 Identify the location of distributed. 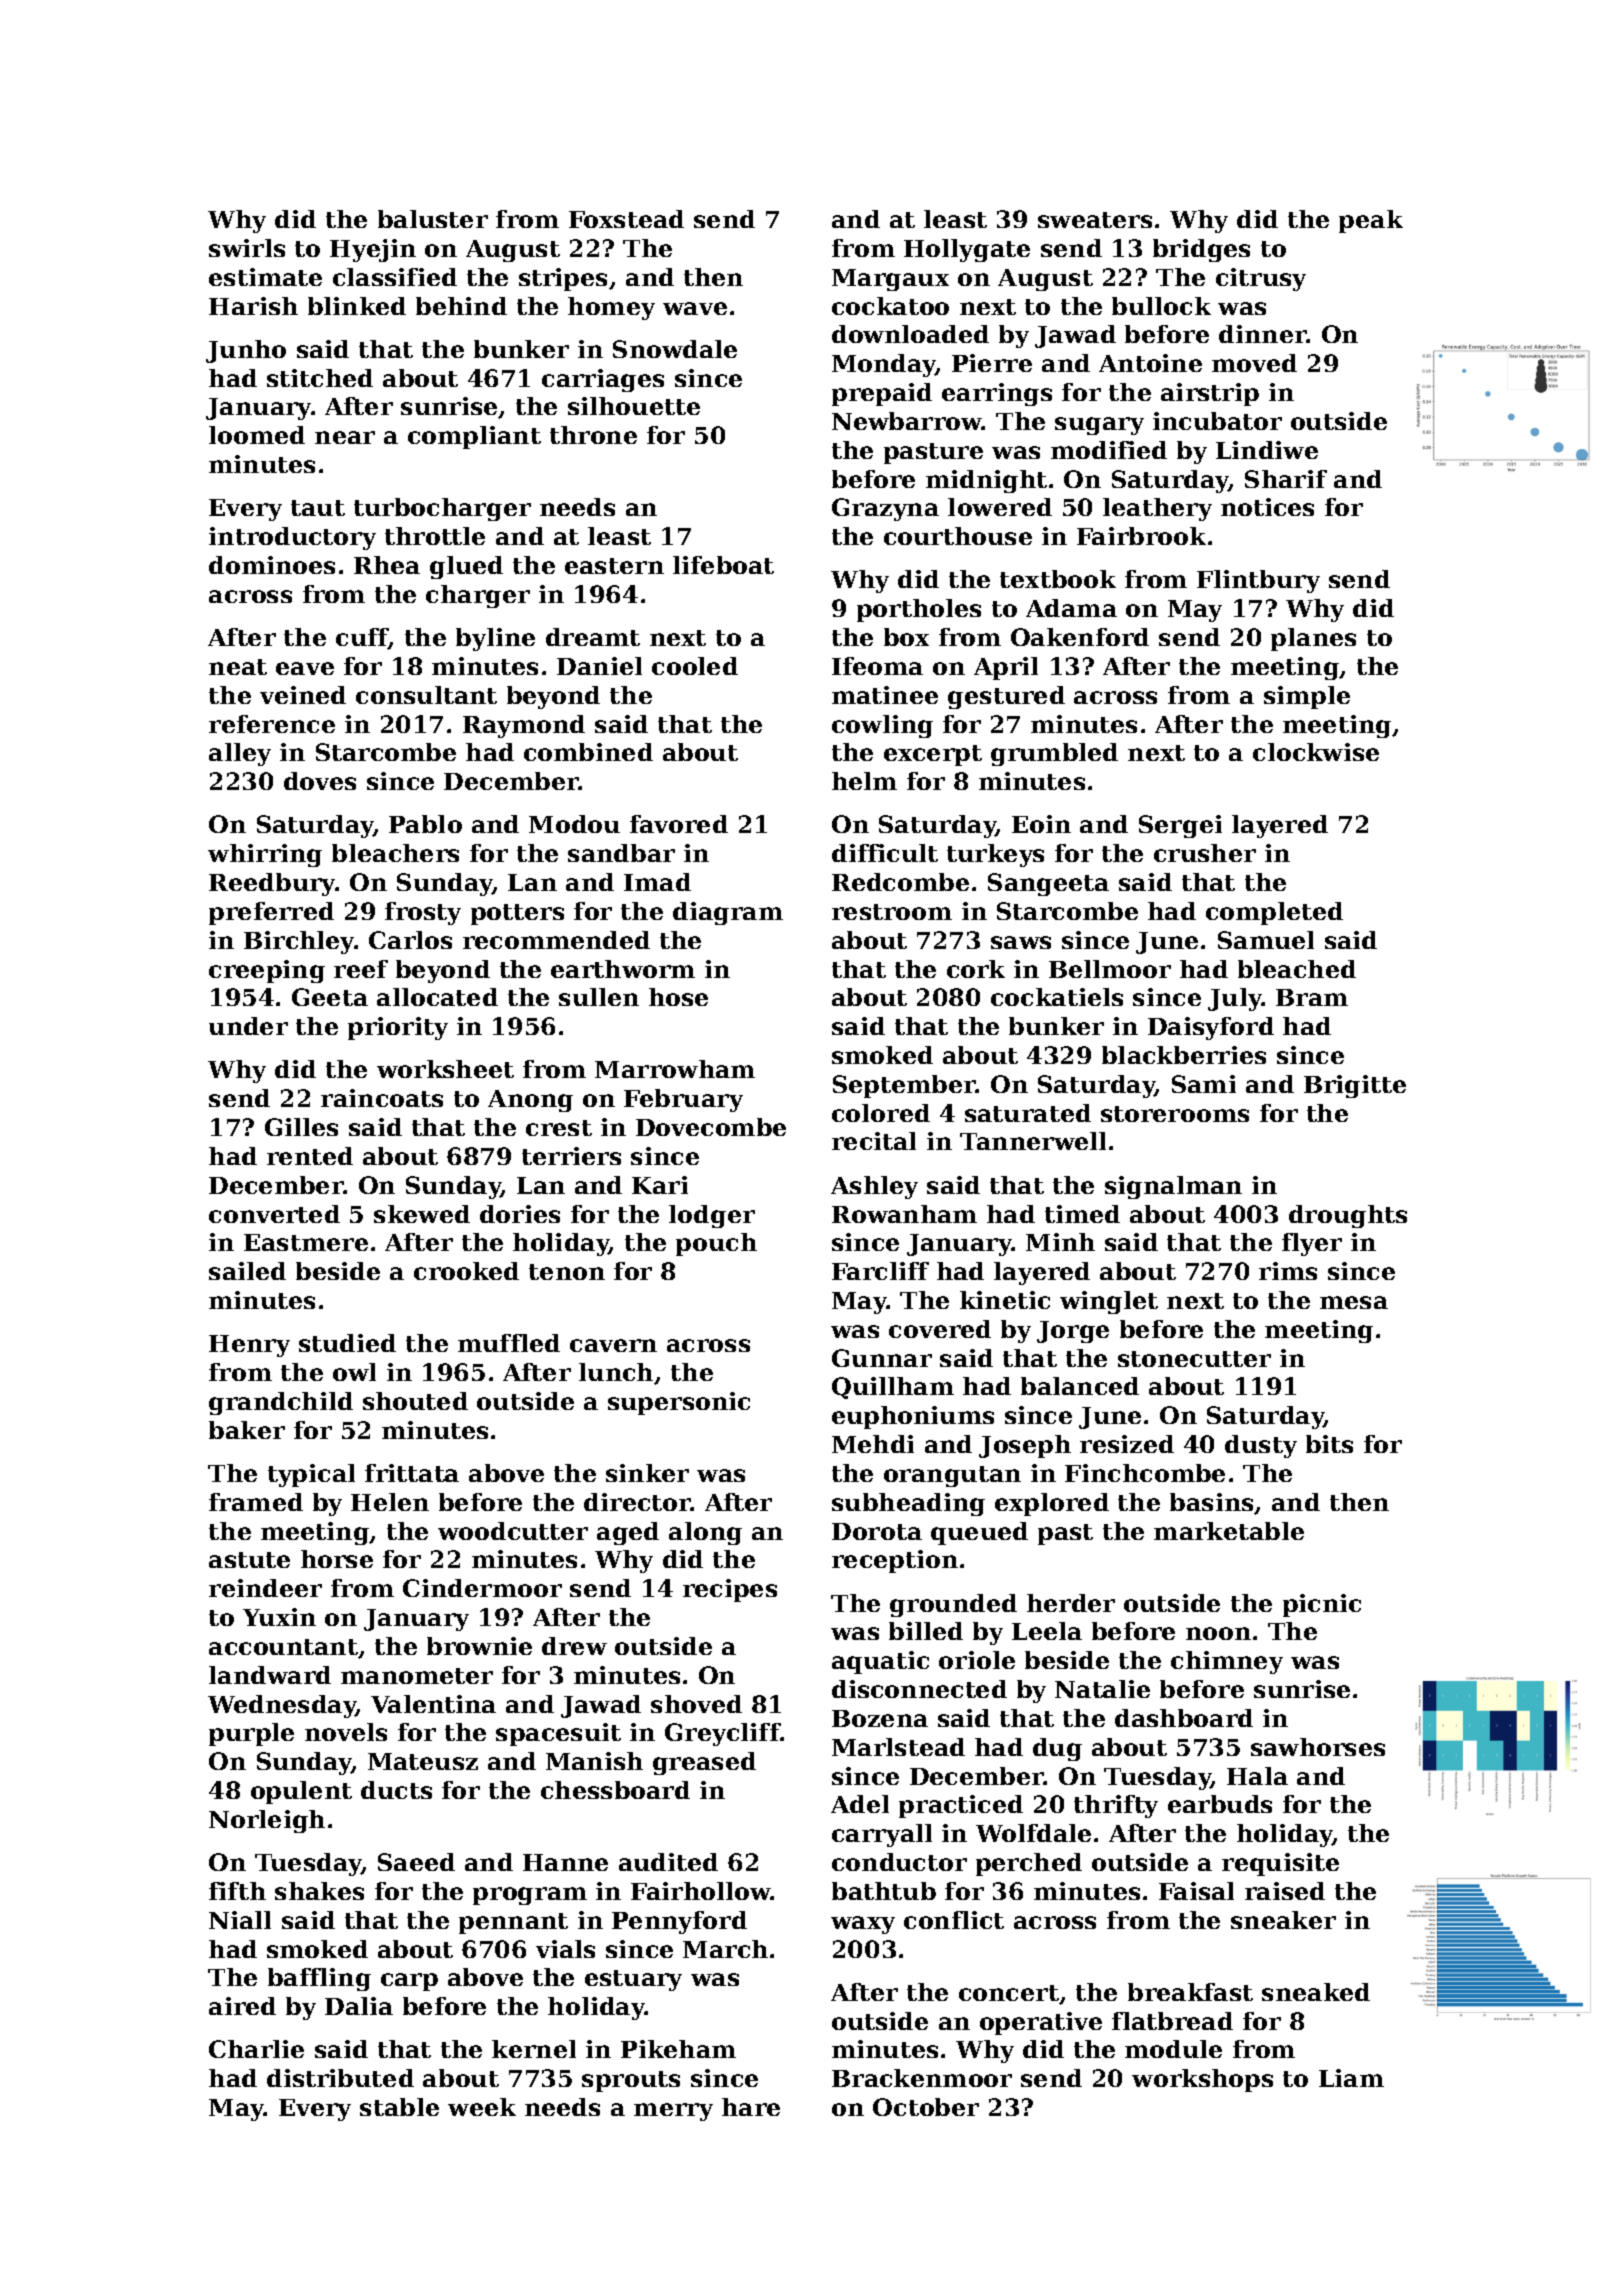
(340, 2078).
